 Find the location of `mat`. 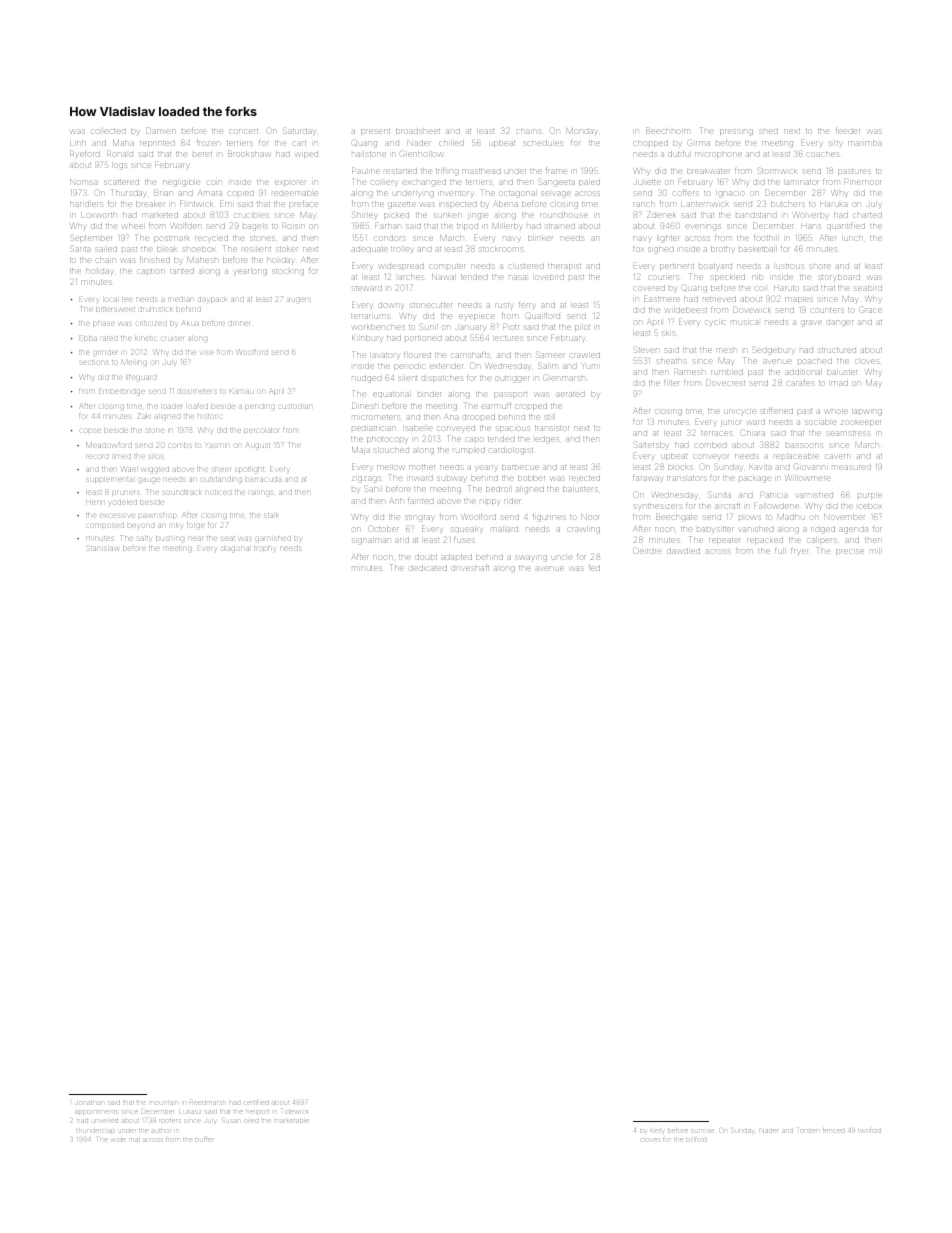

mat is located at coordinates (134, 1140).
